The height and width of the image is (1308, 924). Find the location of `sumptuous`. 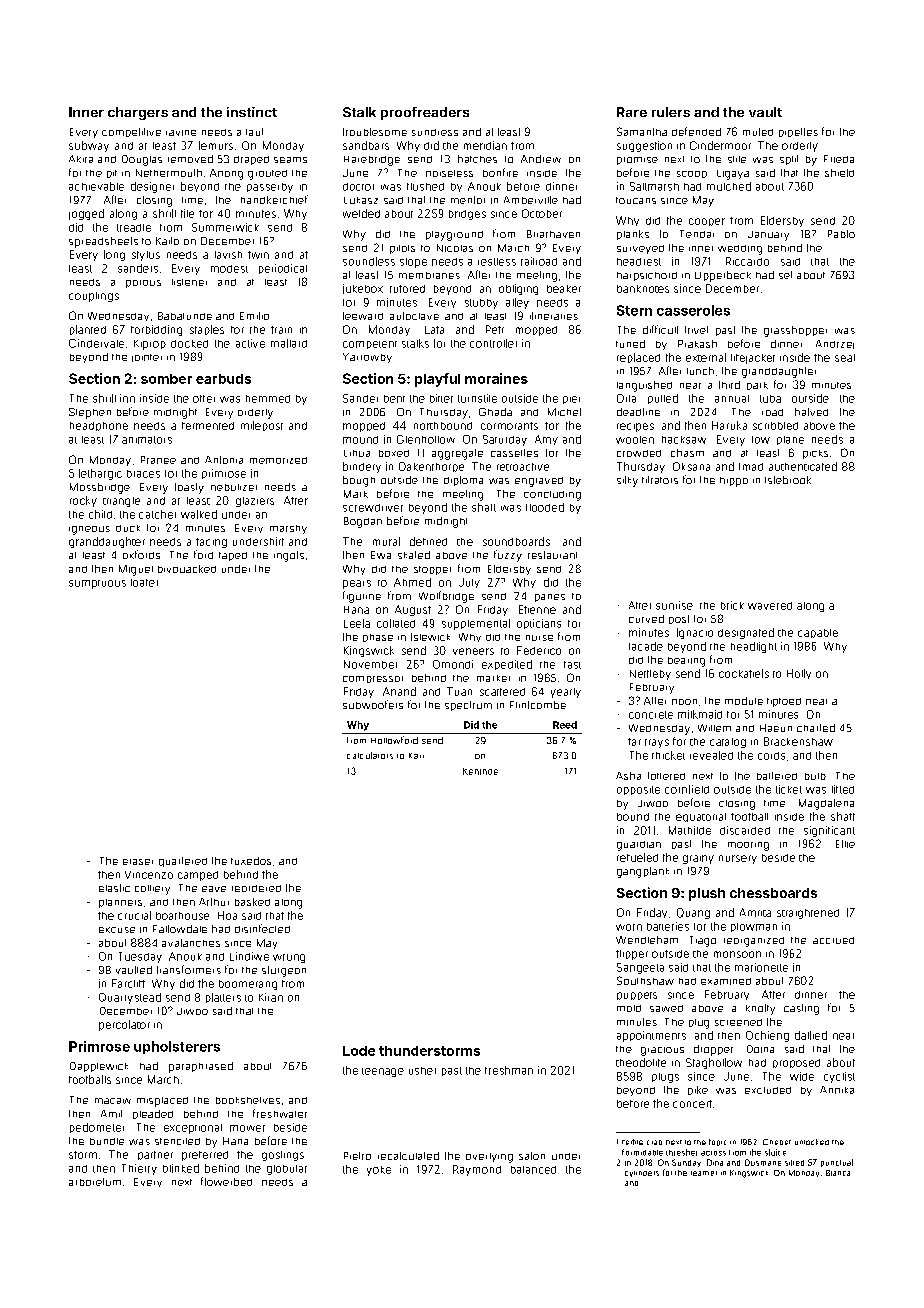

sumptuous is located at coordinates (97, 584).
